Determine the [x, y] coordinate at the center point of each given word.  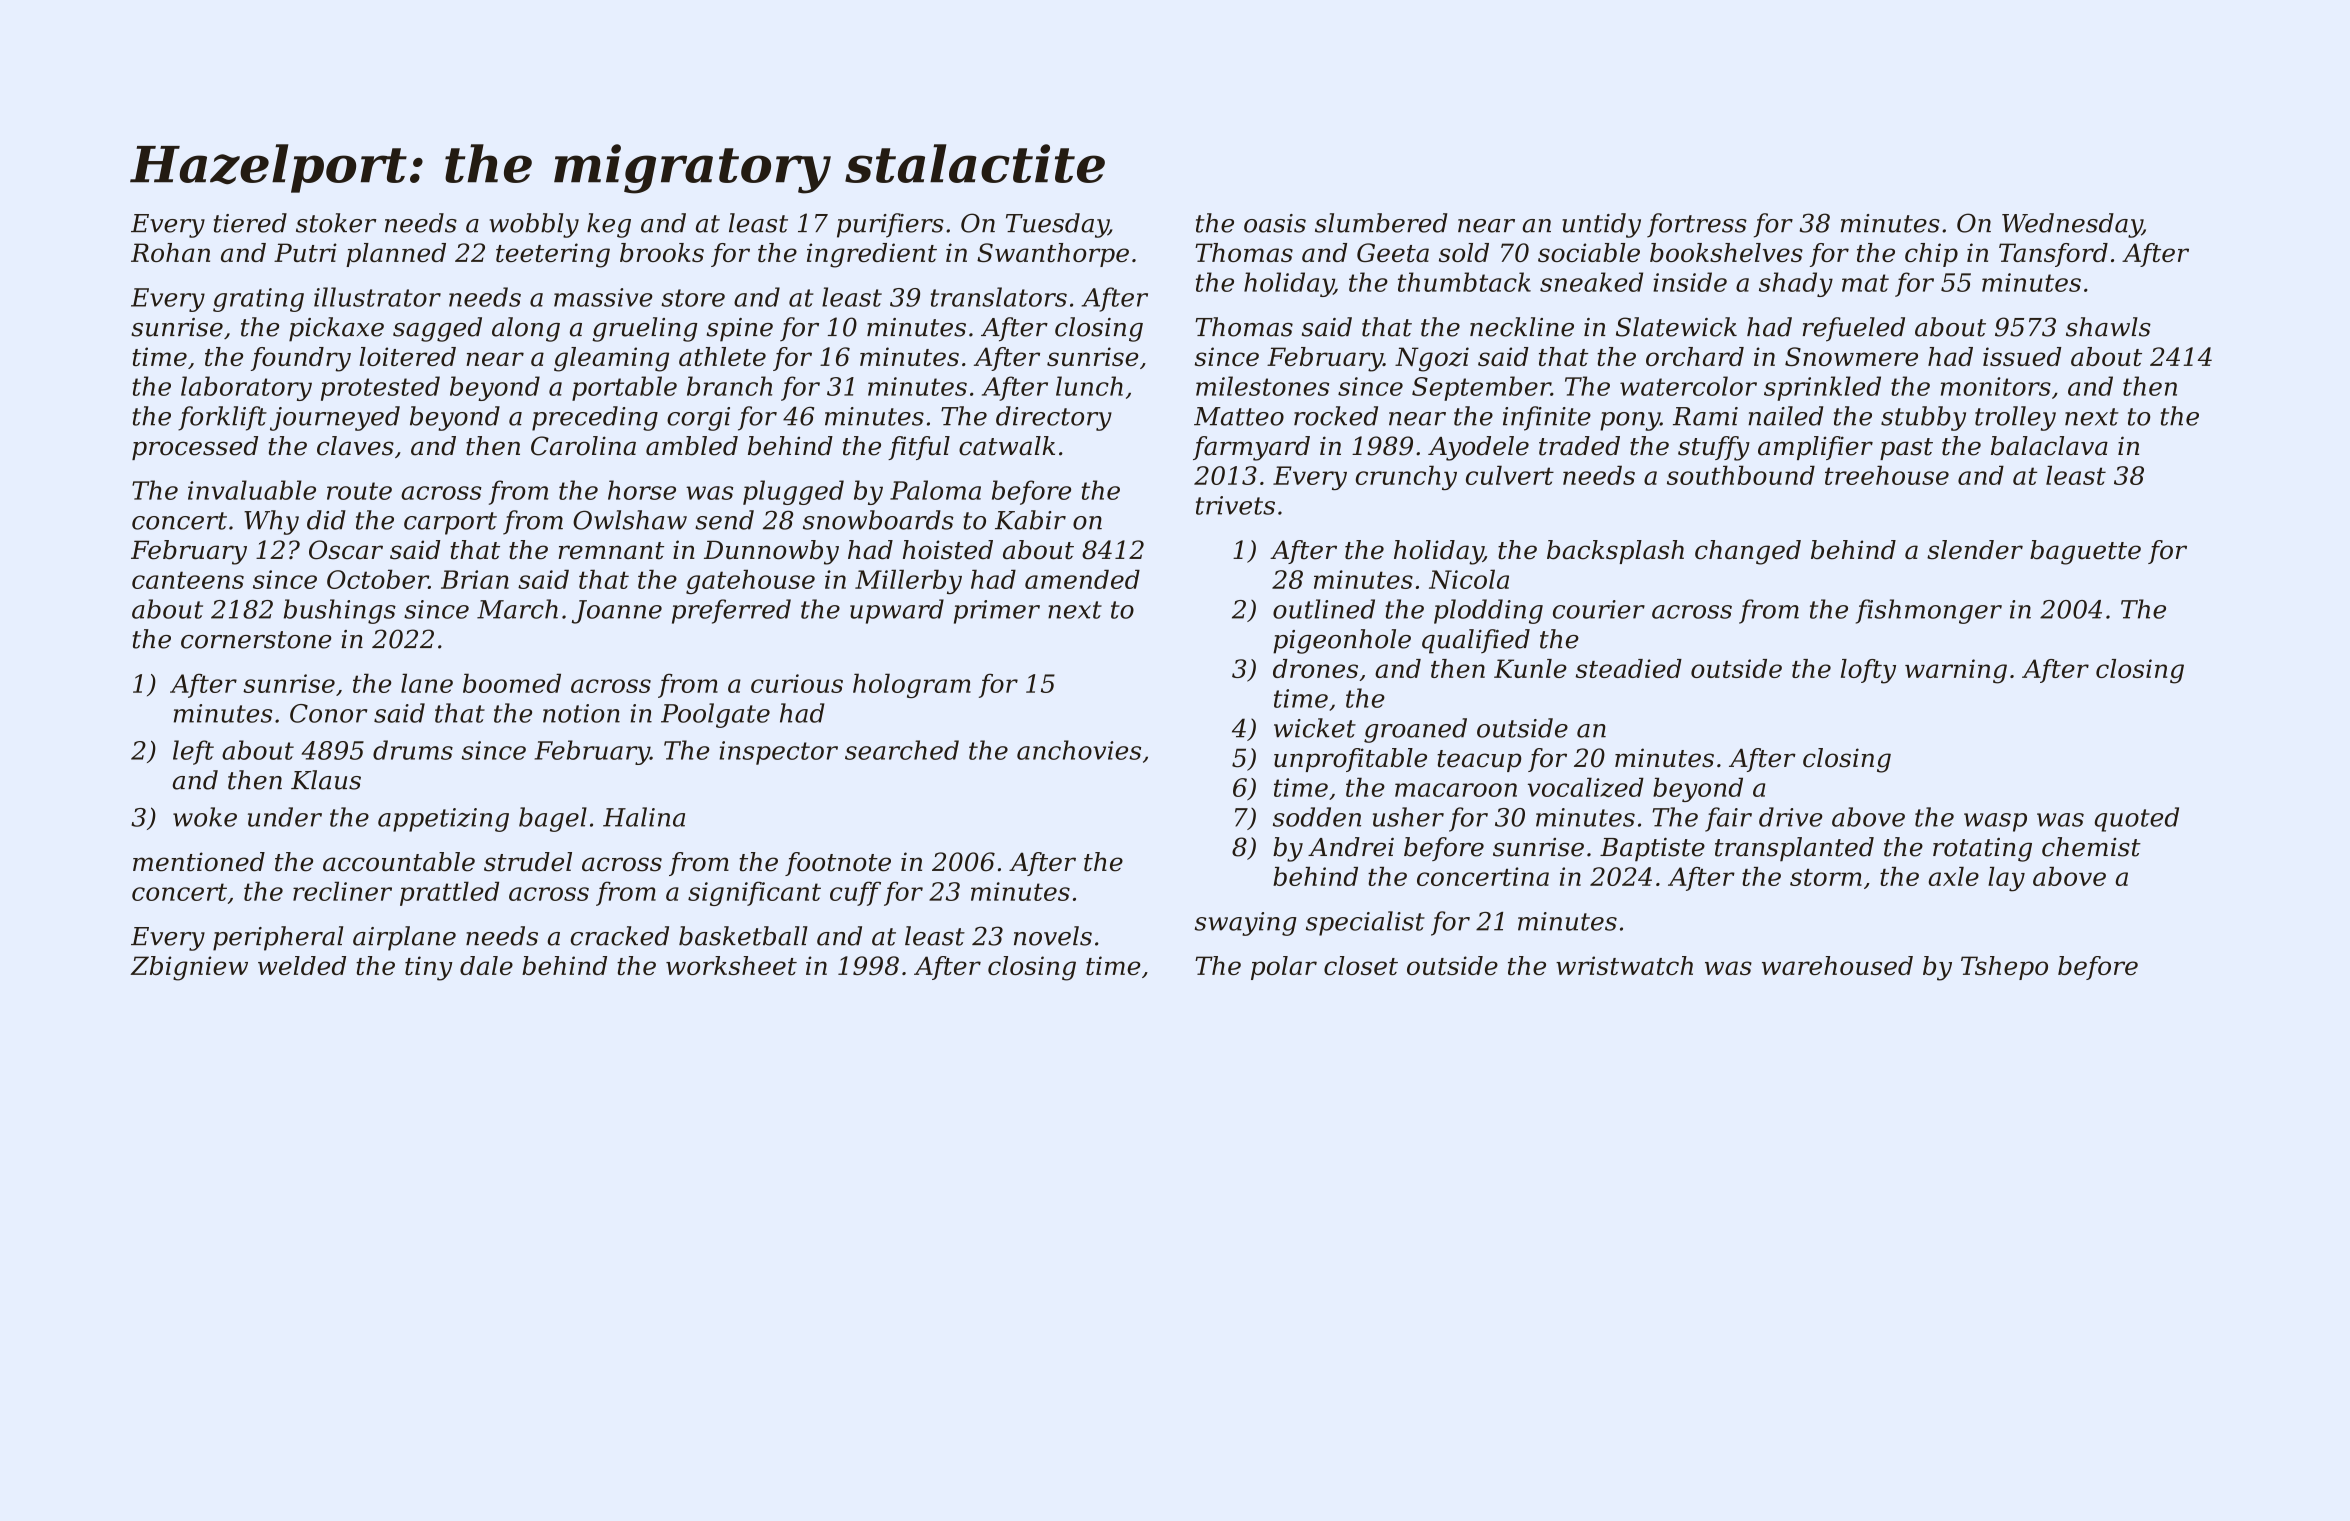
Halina [644, 817]
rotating [1982, 850]
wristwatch [1624, 965]
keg [609, 225]
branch [729, 386]
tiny [429, 968]
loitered [407, 356]
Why [271, 522]
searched [902, 750]
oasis [1275, 223]
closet [1361, 965]
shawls [2108, 327]
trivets [1235, 505]
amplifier [1815, 448]
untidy [1601, 225]
